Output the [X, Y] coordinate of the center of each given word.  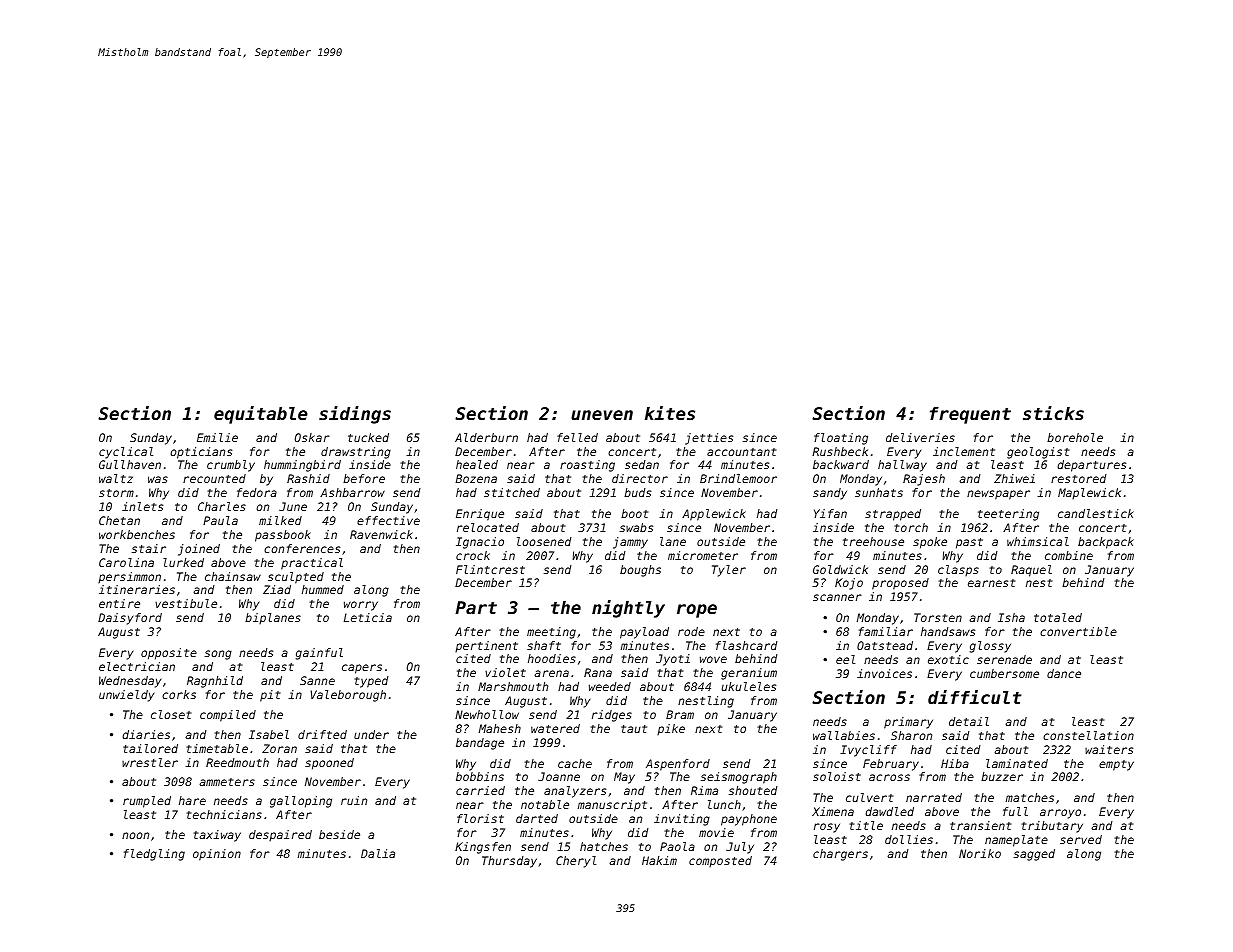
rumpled [147, 802]
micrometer [703, 555]
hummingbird [302, 466]
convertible [1078, 631]
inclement [964, 451]
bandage [480, 744]
